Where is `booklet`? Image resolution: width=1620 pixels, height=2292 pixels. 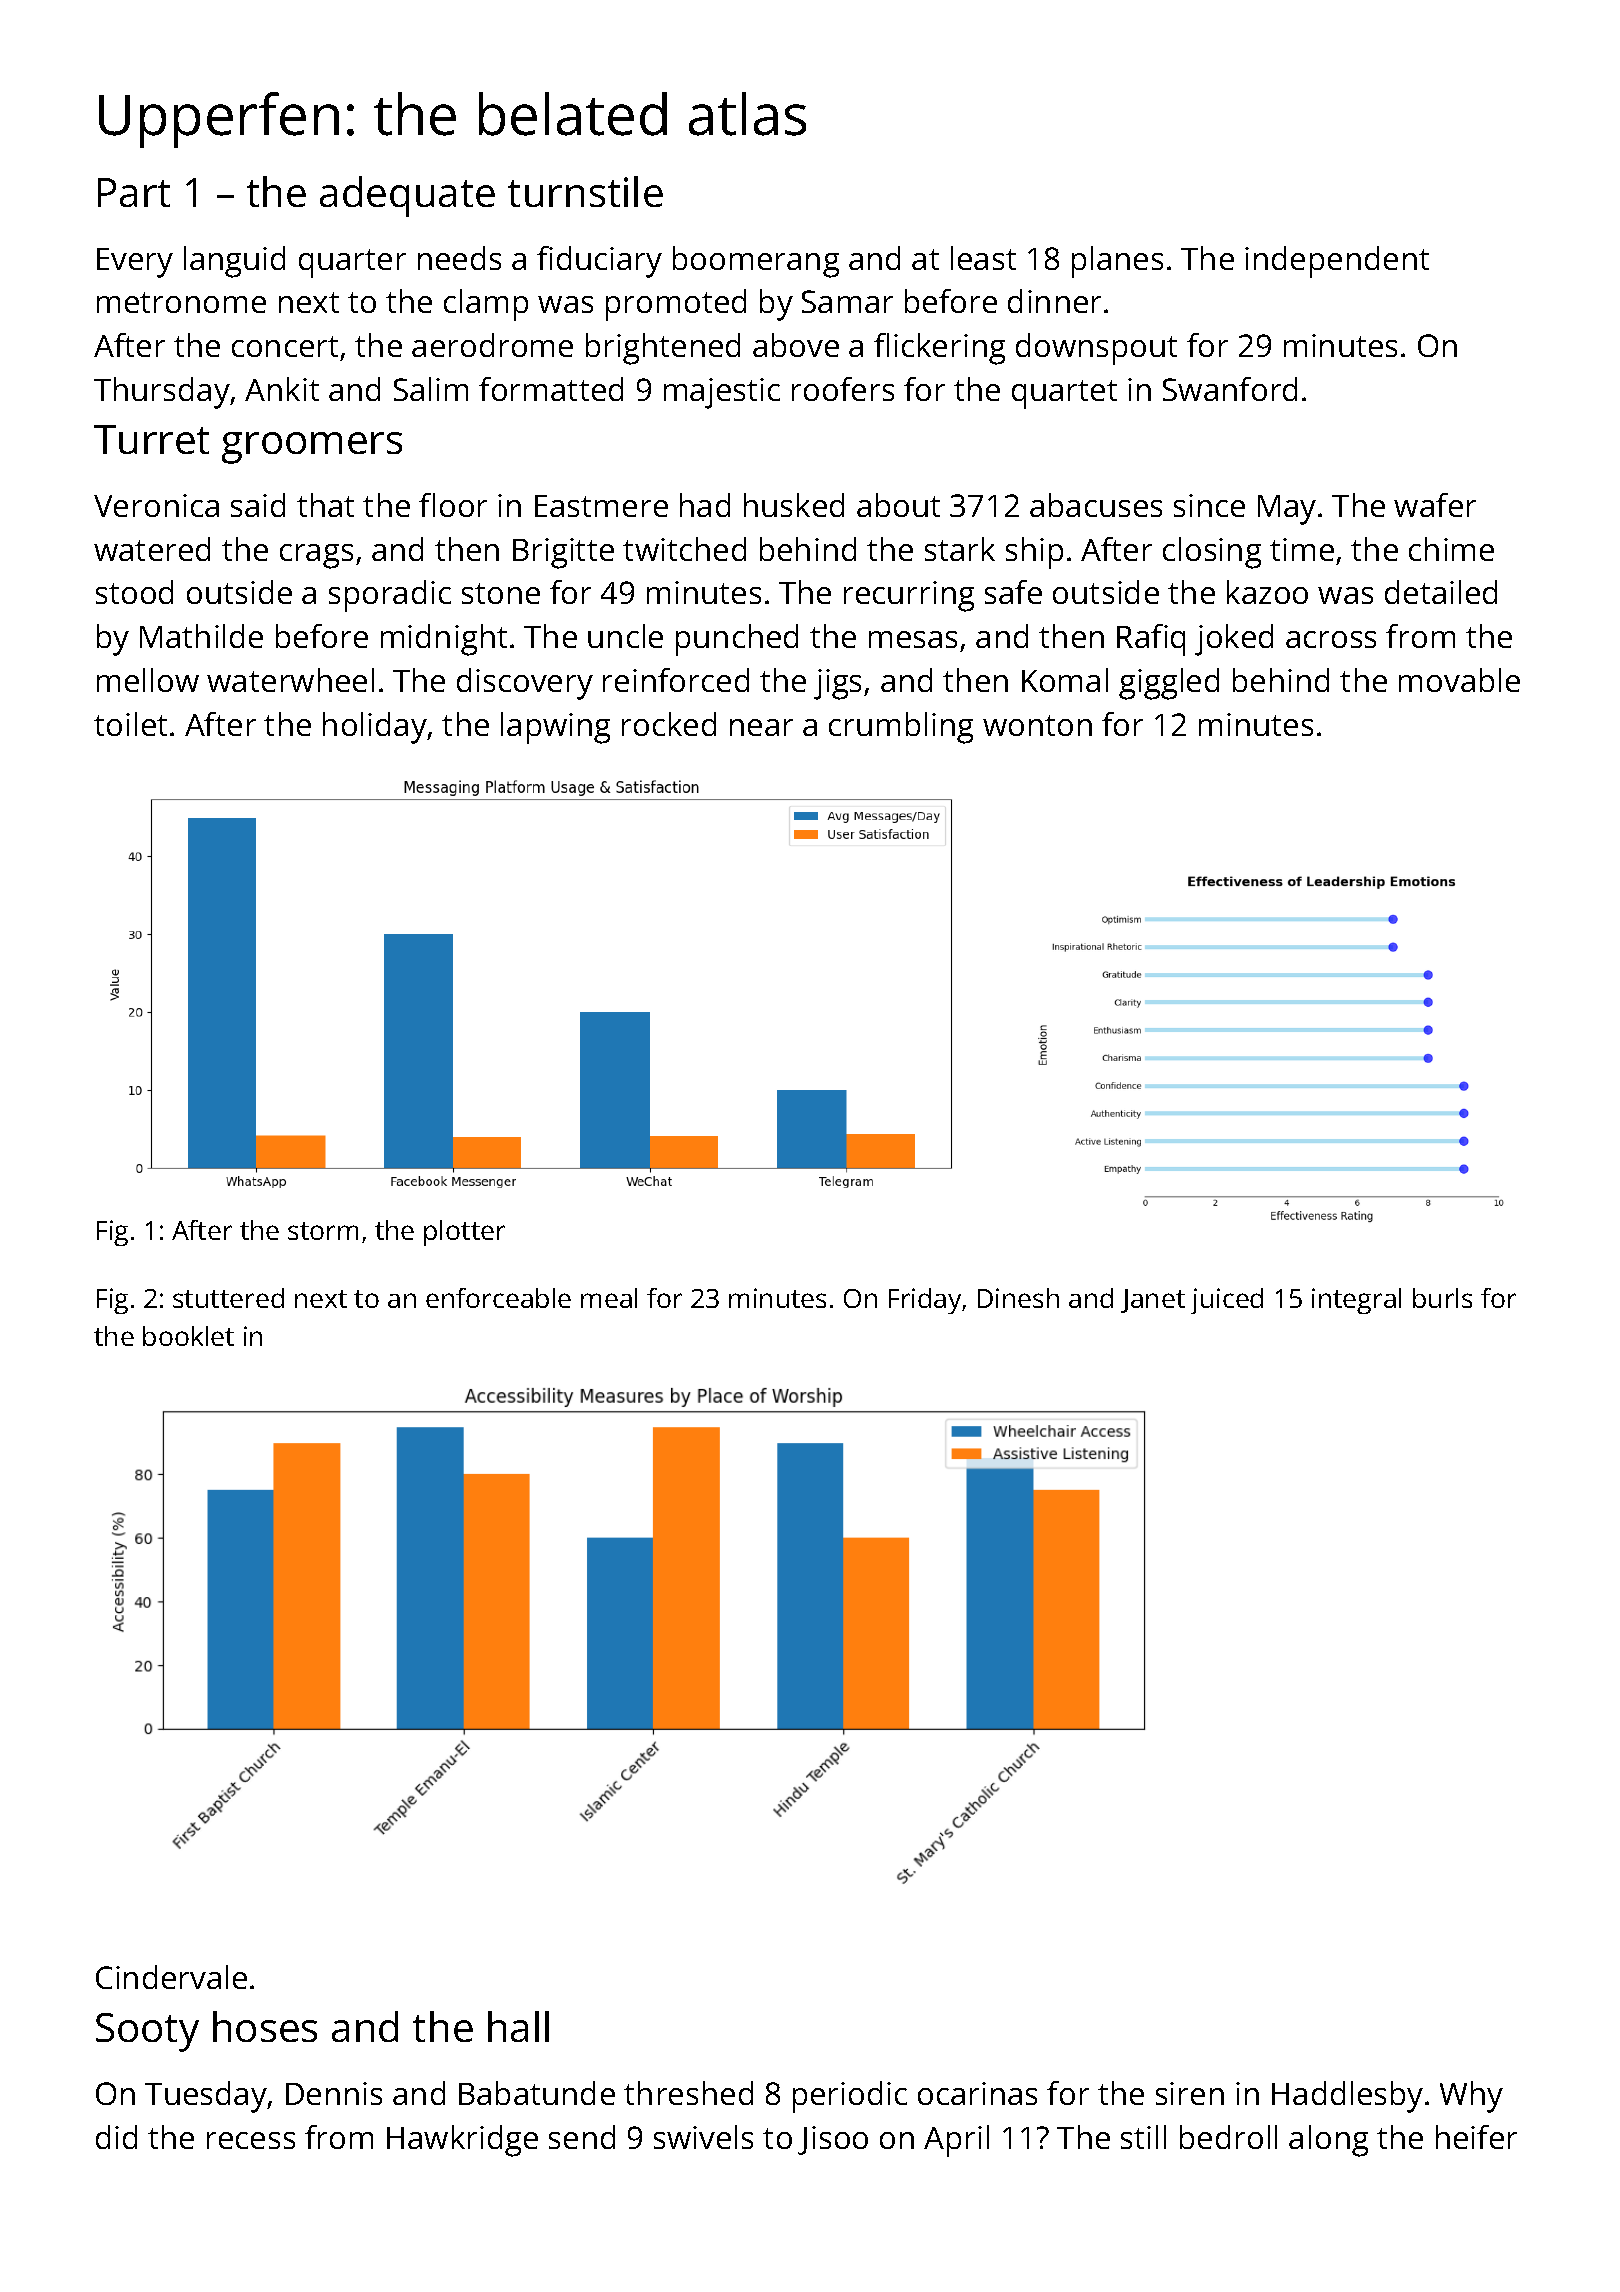
booklet is located at coordinates (188, 1336).
